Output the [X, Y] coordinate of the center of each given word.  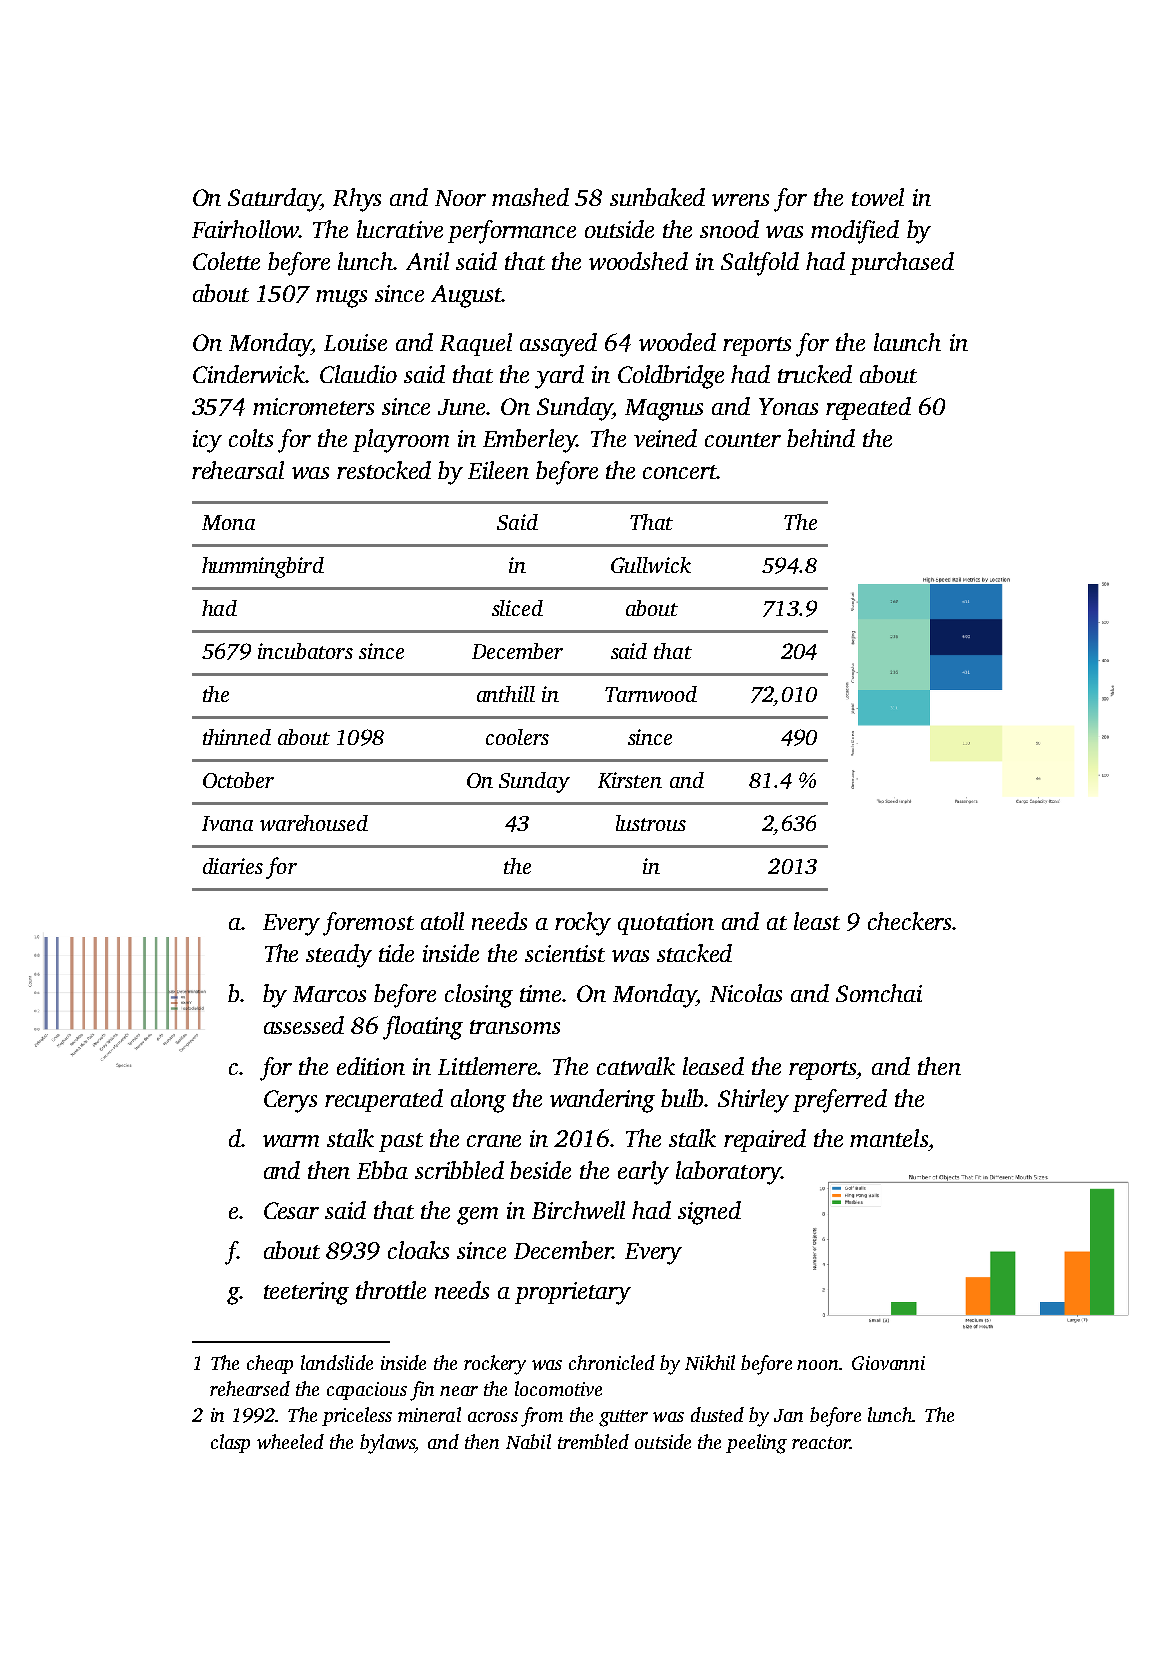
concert [680, 472]
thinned [237, 737]
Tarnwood [651, 694]
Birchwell [578, 1210]
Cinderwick [249, 374]
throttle [391, 1290]
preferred [840, 1101]
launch [907, 342]
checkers [909, 921]
